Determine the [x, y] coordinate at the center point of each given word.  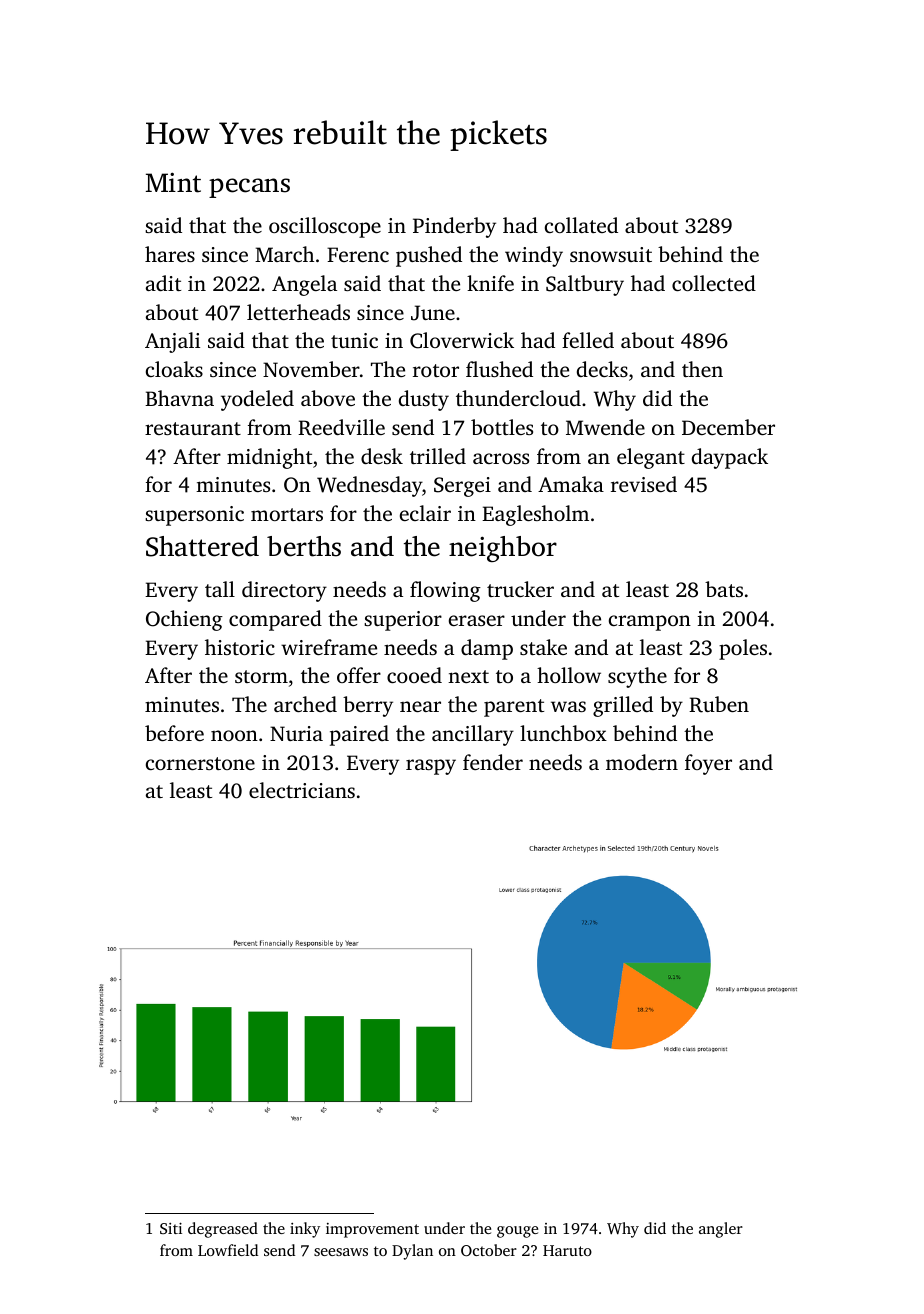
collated [581, 225]
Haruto [567, 1250]
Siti [171, 1228]
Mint [173, 182]
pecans [249, 188]
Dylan [412, 1252]
